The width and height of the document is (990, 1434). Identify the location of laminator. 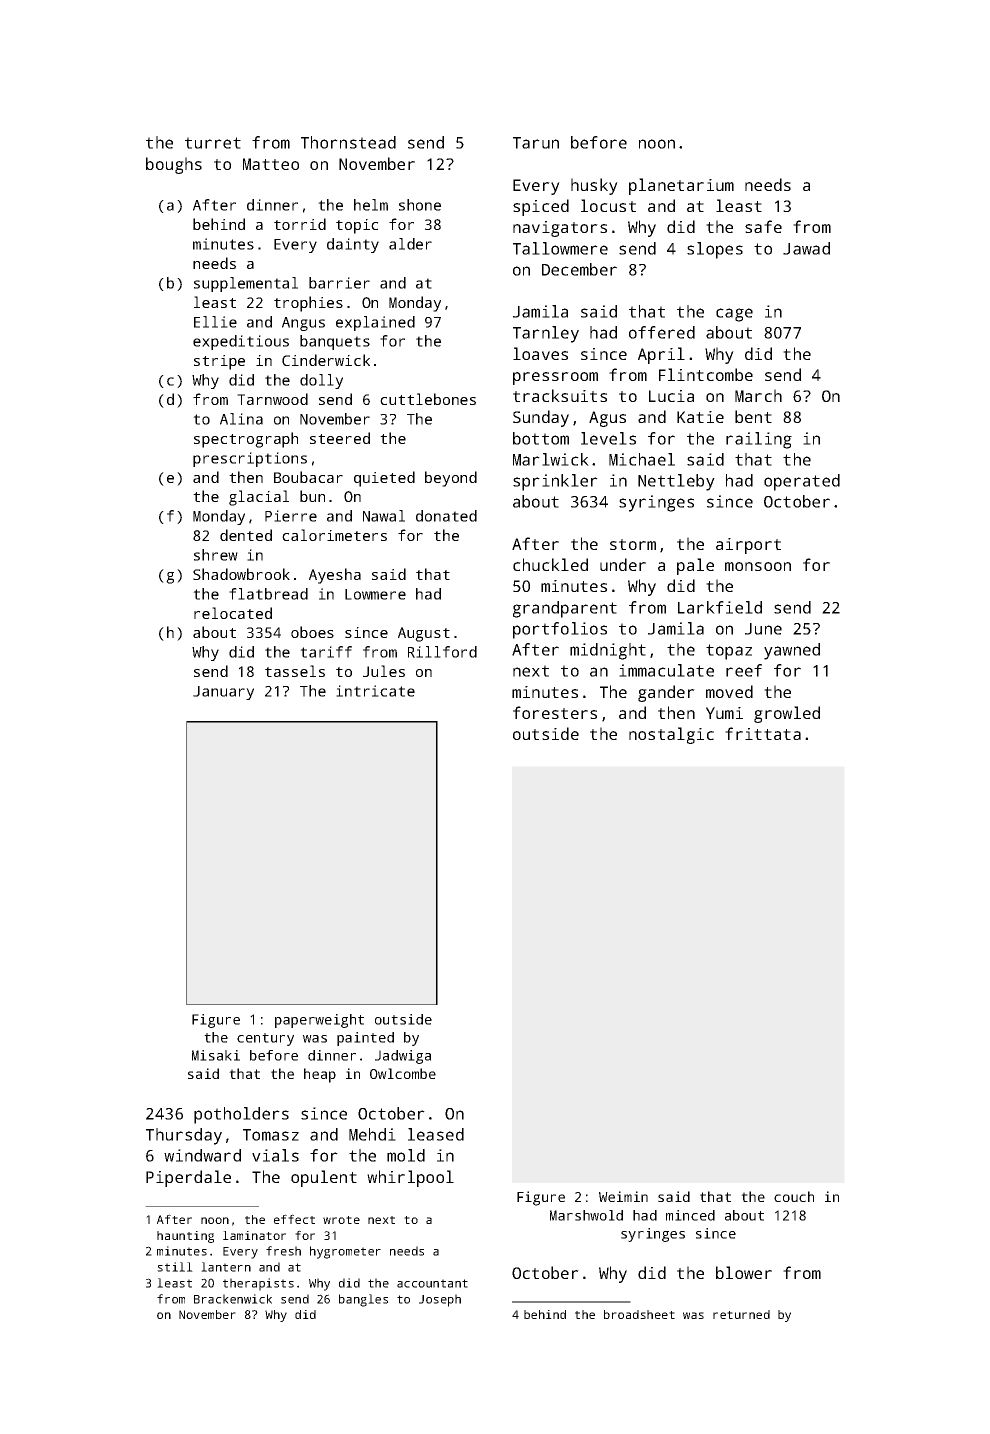
(254, 1235).
